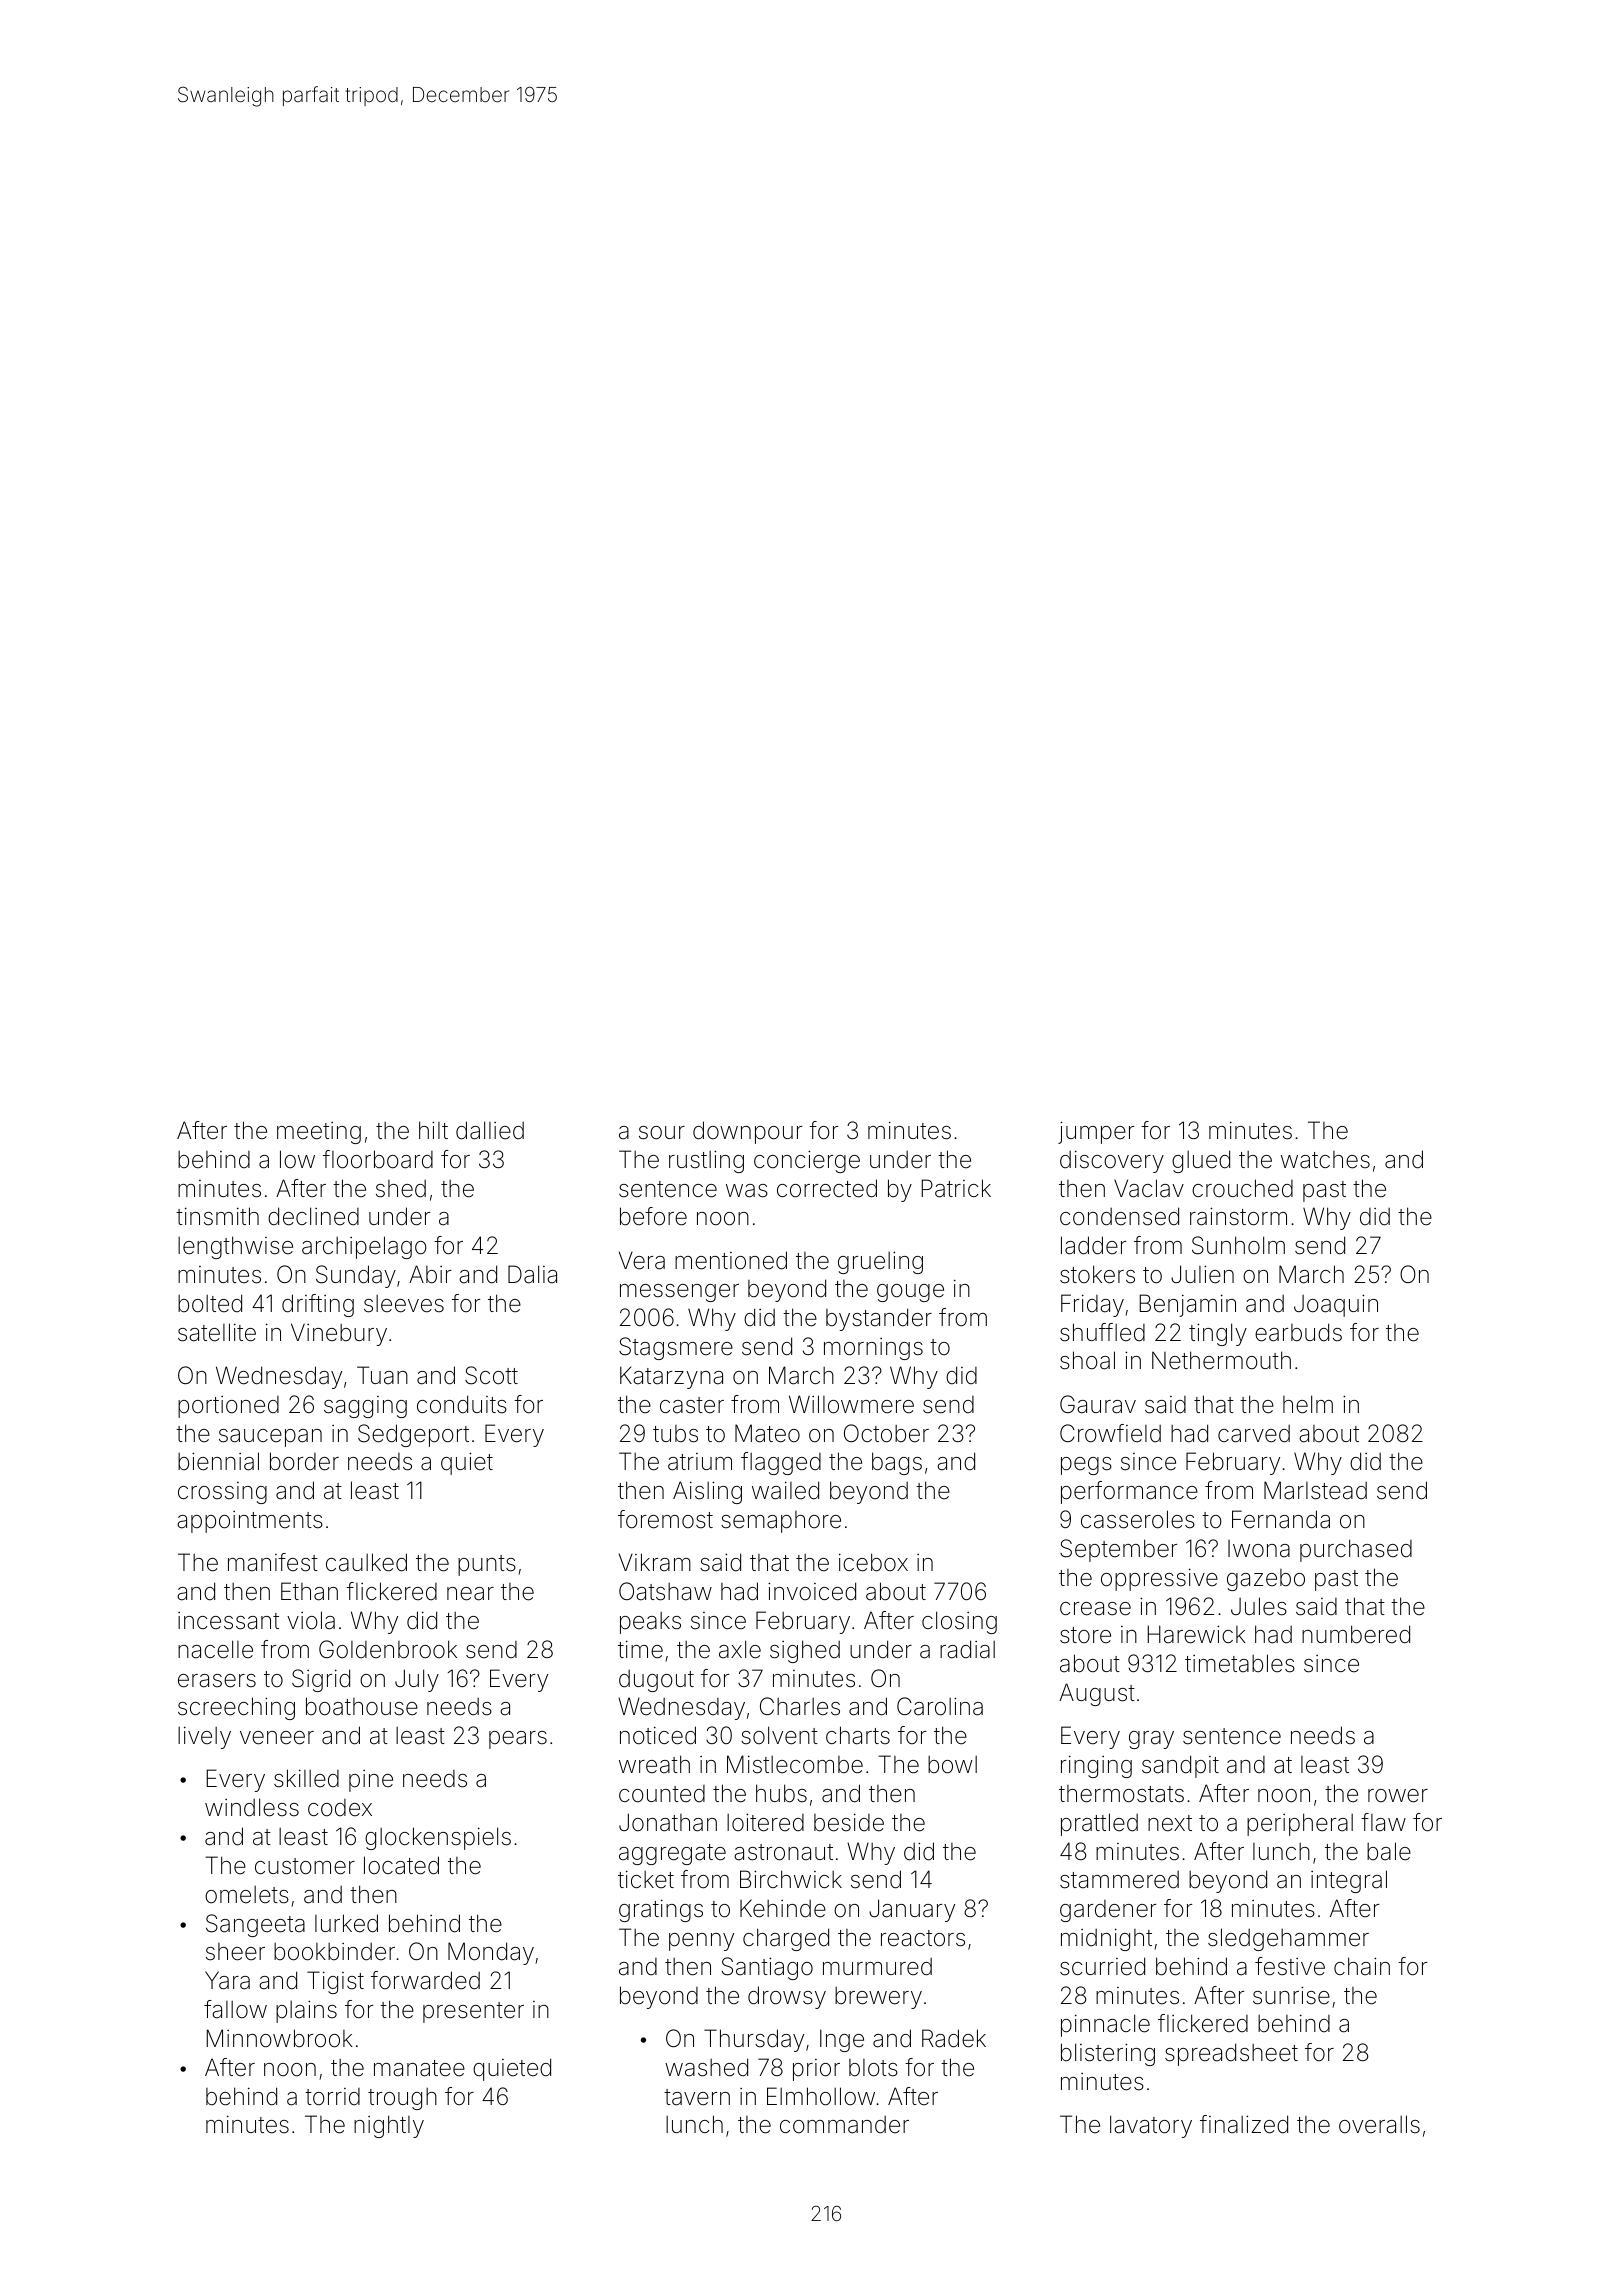  Describe the element at coordinates (319, 1133) in the screenshot. I see `meeting` at that location.
